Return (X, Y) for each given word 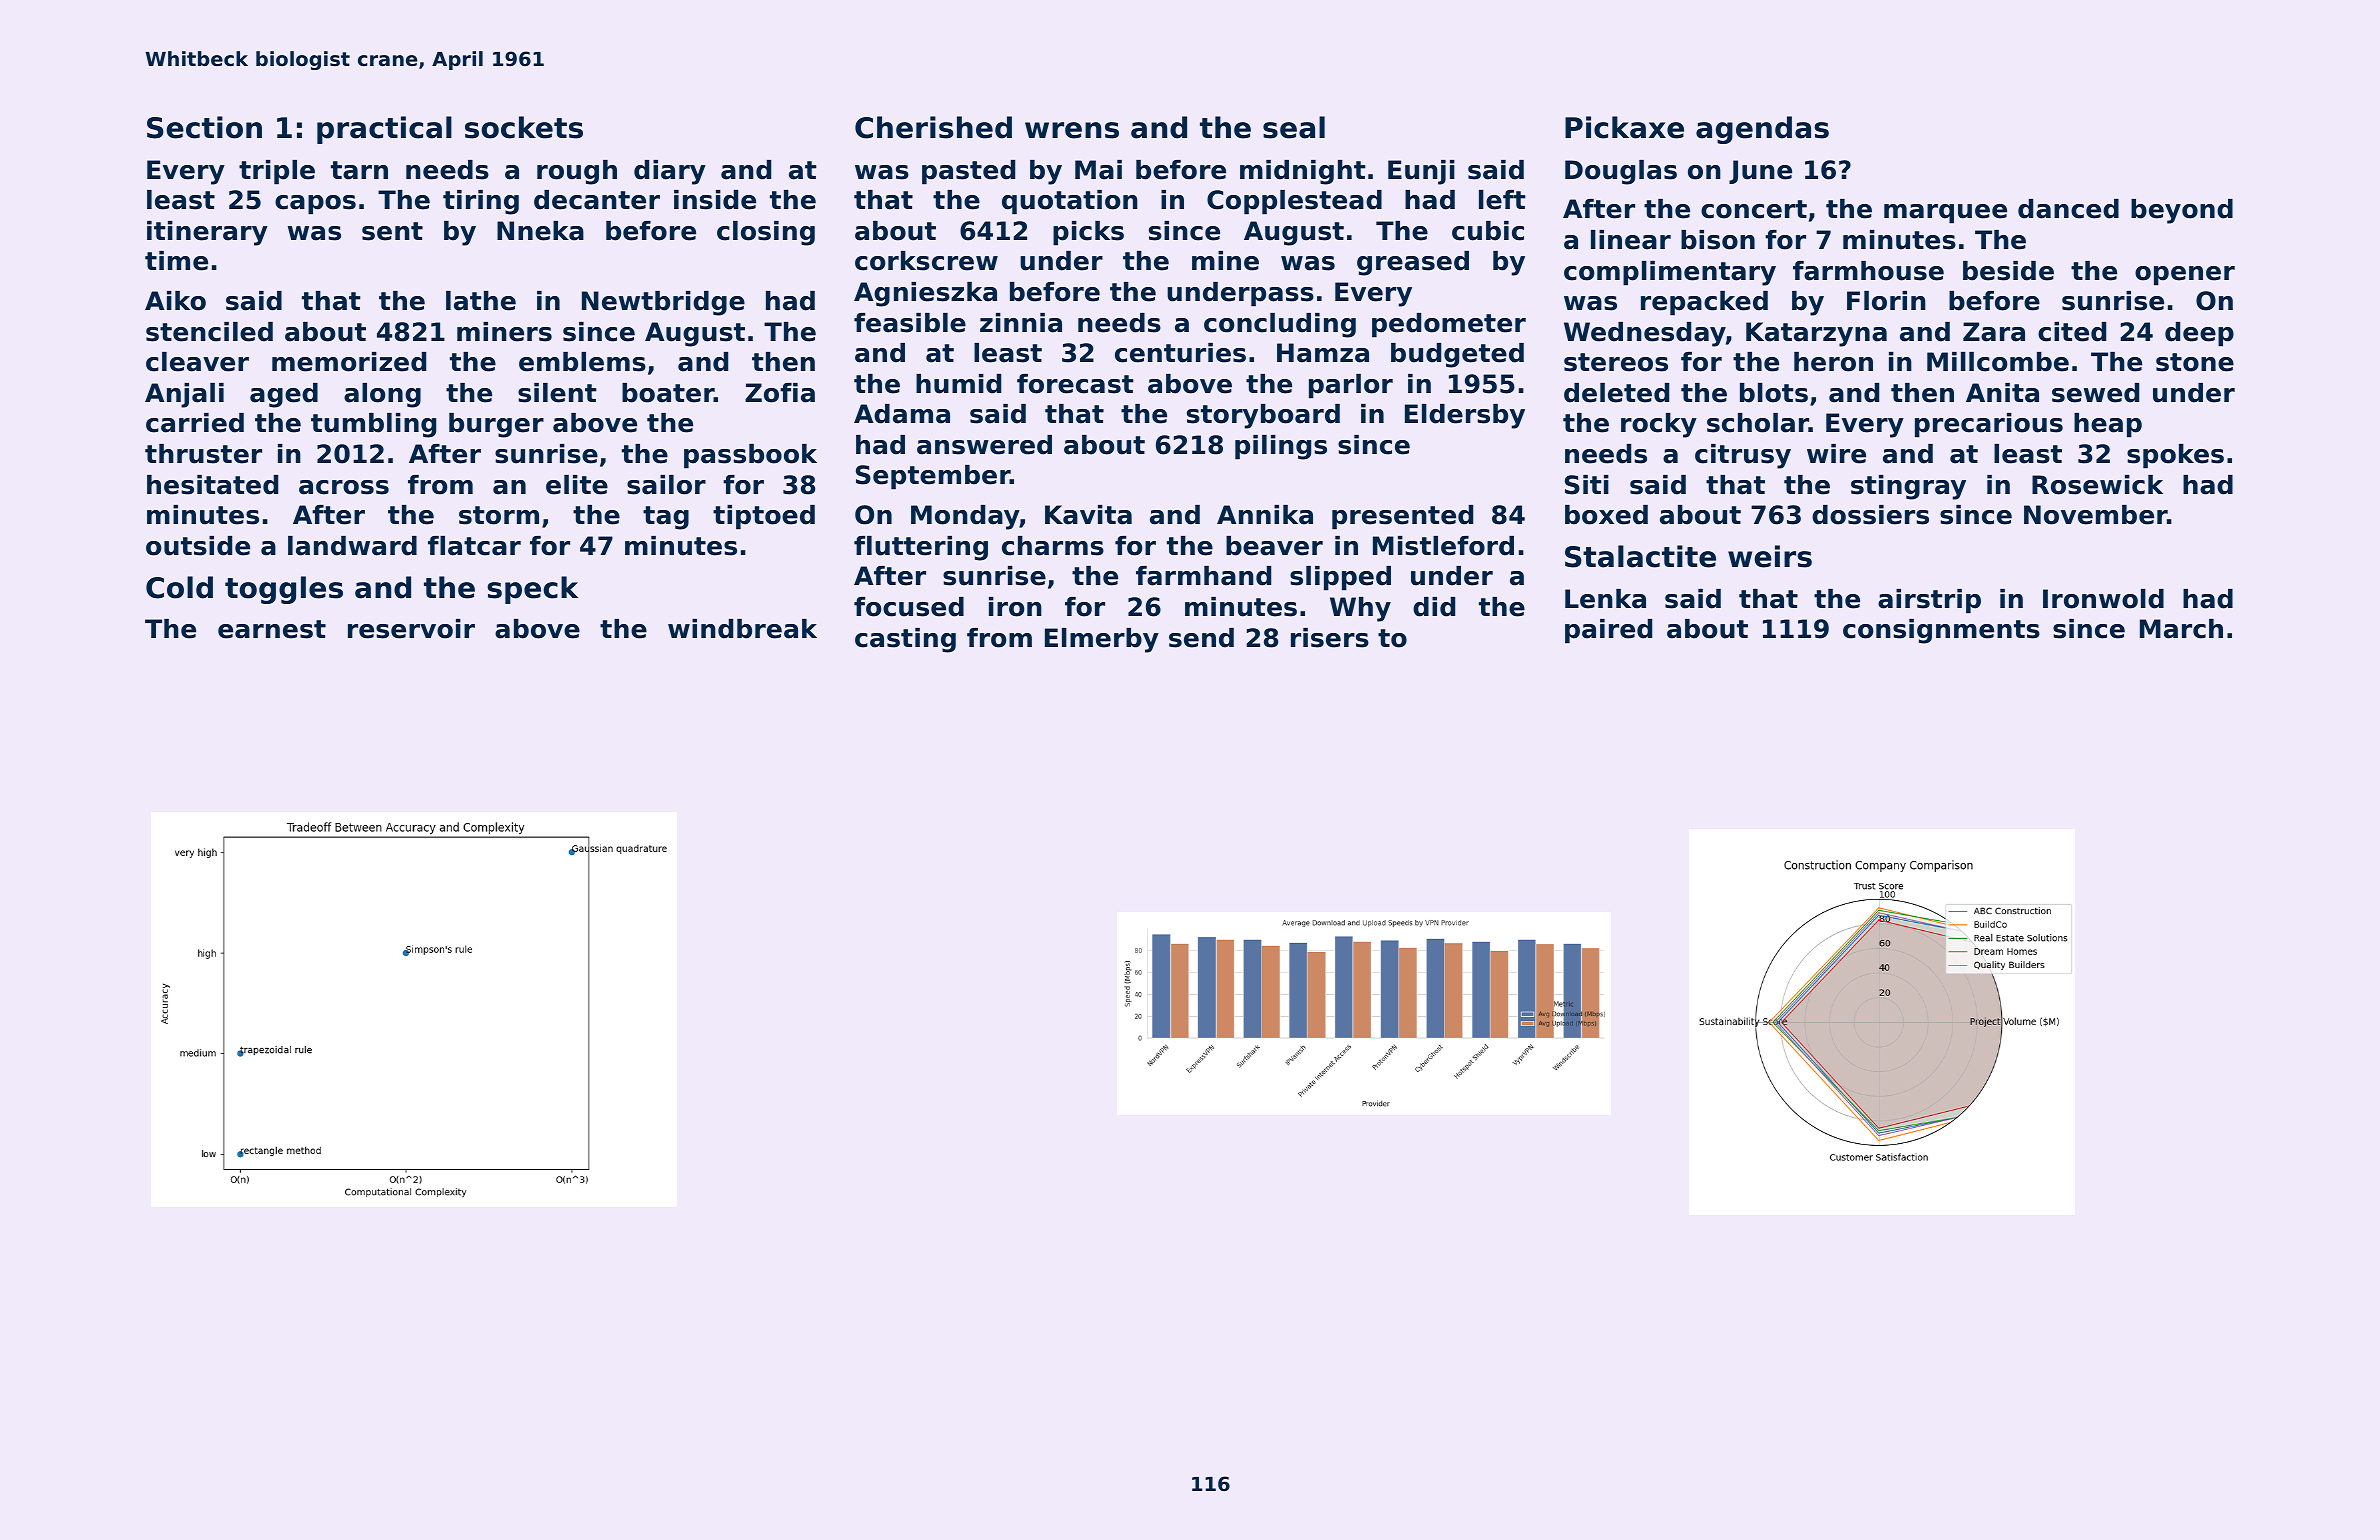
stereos (1616, 362)
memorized (349, 362)
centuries (1180, 353)
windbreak (742, 629)
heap (2108, 425)
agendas (1762, 130)
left (1502, 200)
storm (499, 515)
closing (766, 233)
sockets (524, 127)
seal (1294, 127)
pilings (1281, 447)
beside (2008, 271)
